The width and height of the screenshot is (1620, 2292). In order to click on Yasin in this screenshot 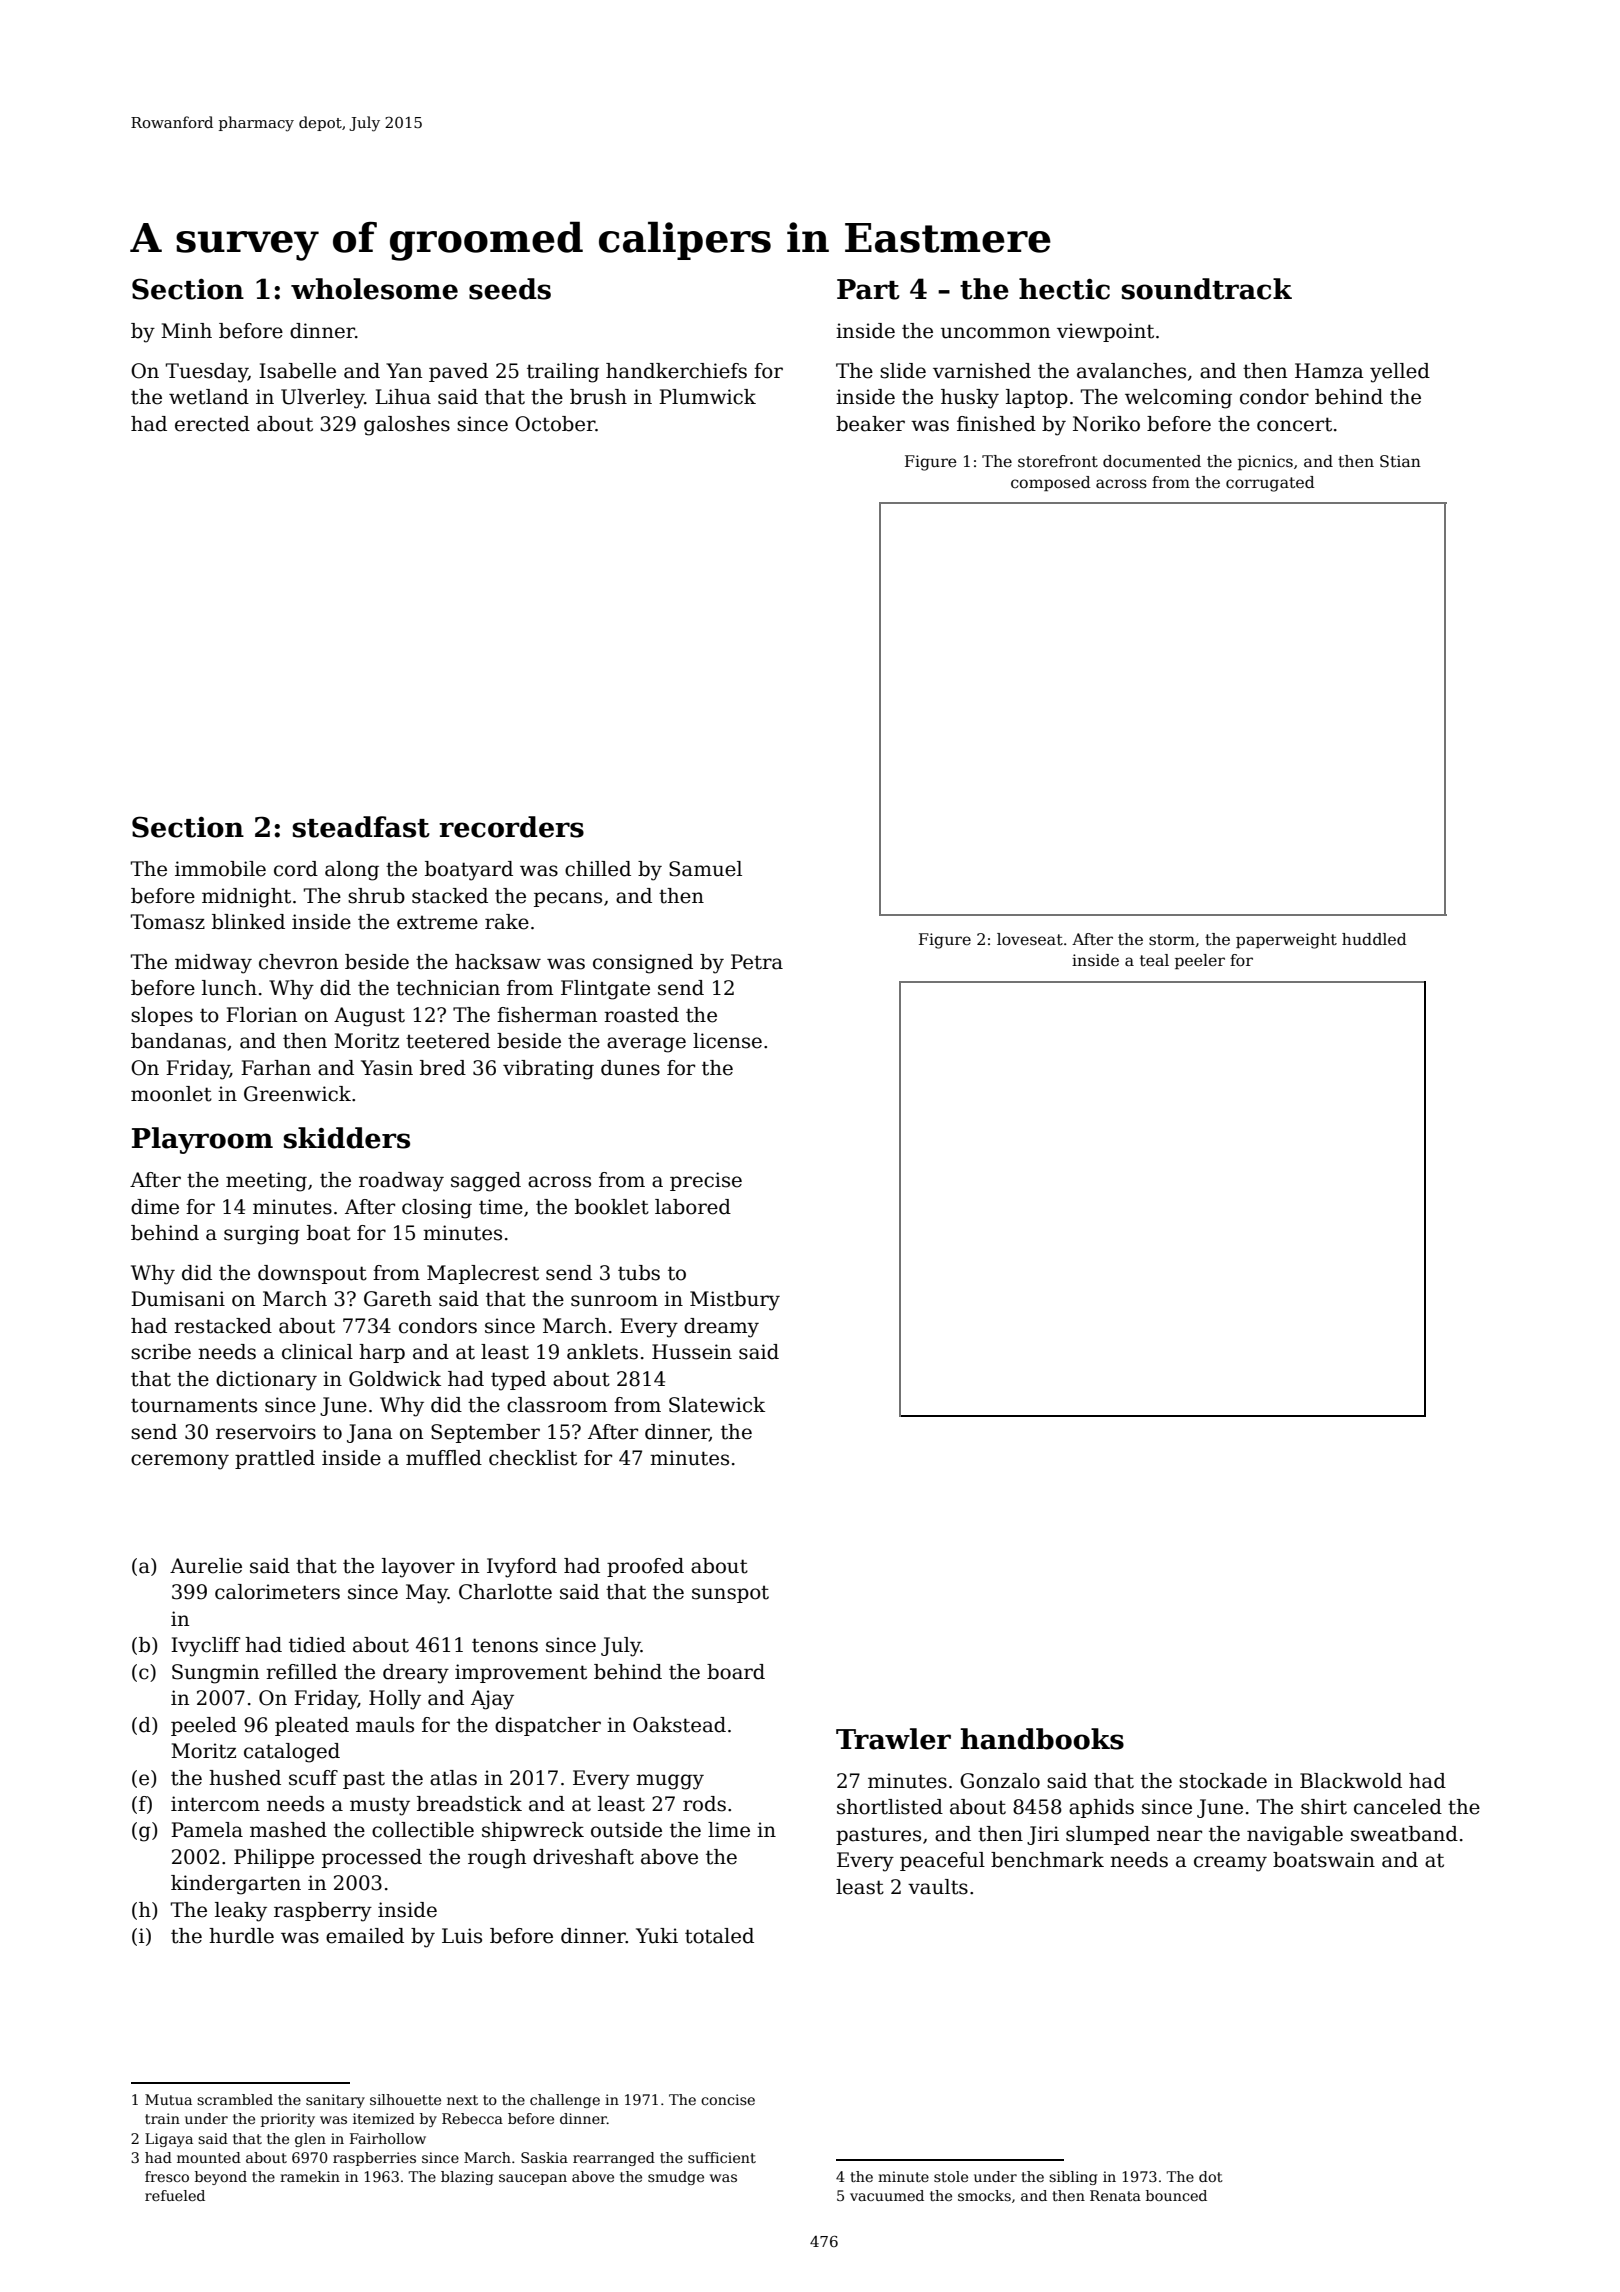, I will do `click(387, 1068)`.
